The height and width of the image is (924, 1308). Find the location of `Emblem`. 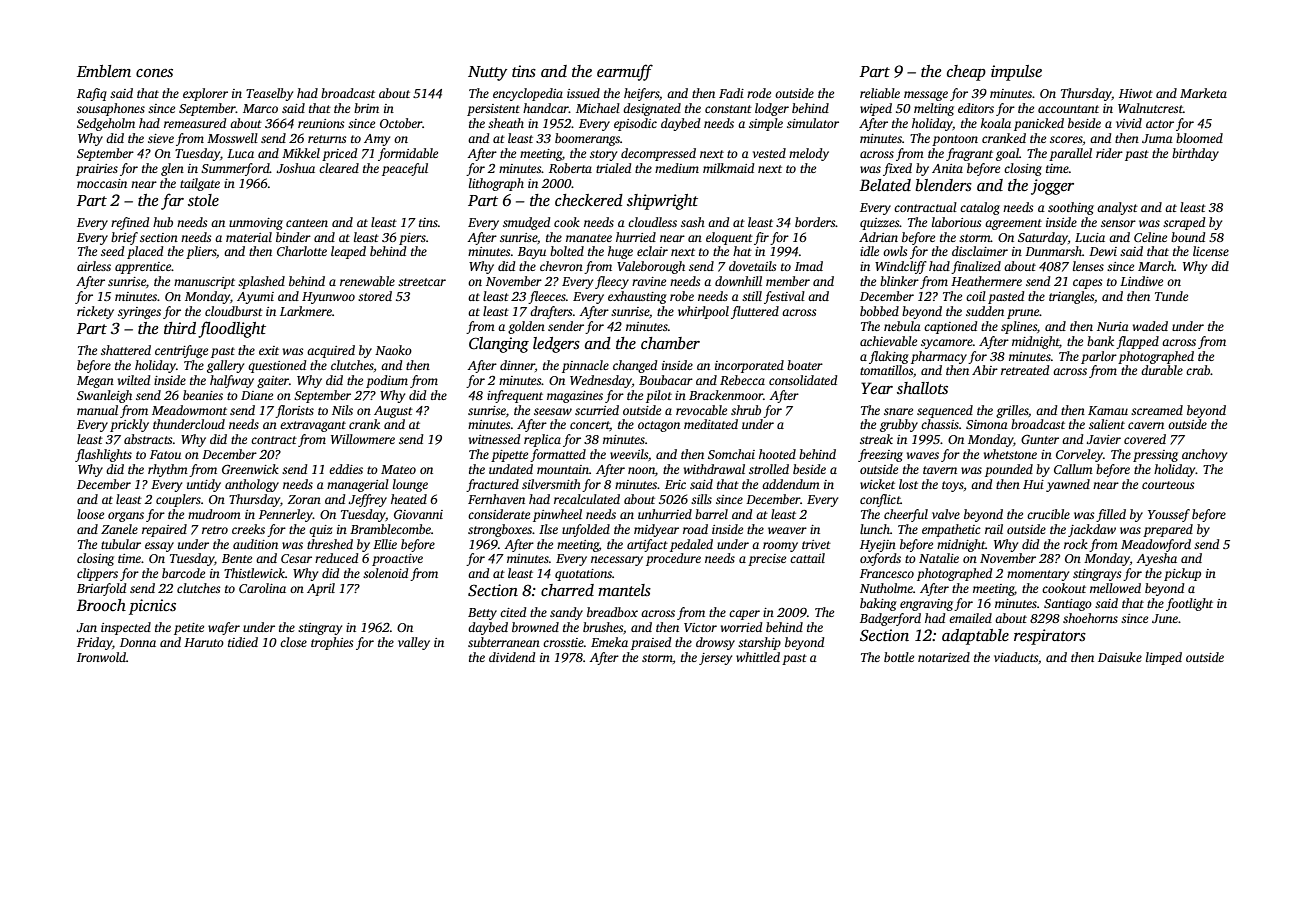

Emblem is located at coordinates (104, 71).
